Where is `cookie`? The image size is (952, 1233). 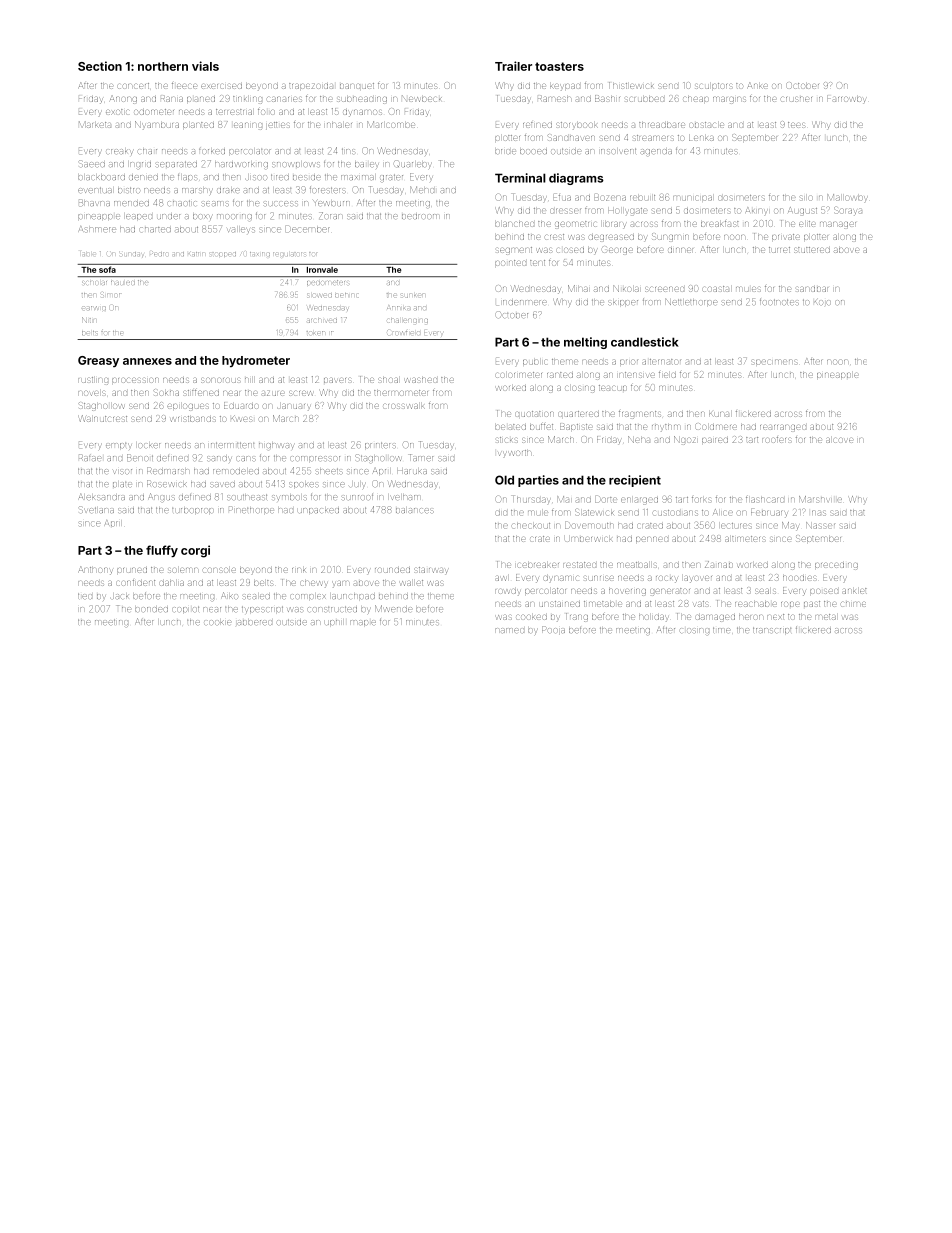 cookie is located at coordinates (217, 622).
